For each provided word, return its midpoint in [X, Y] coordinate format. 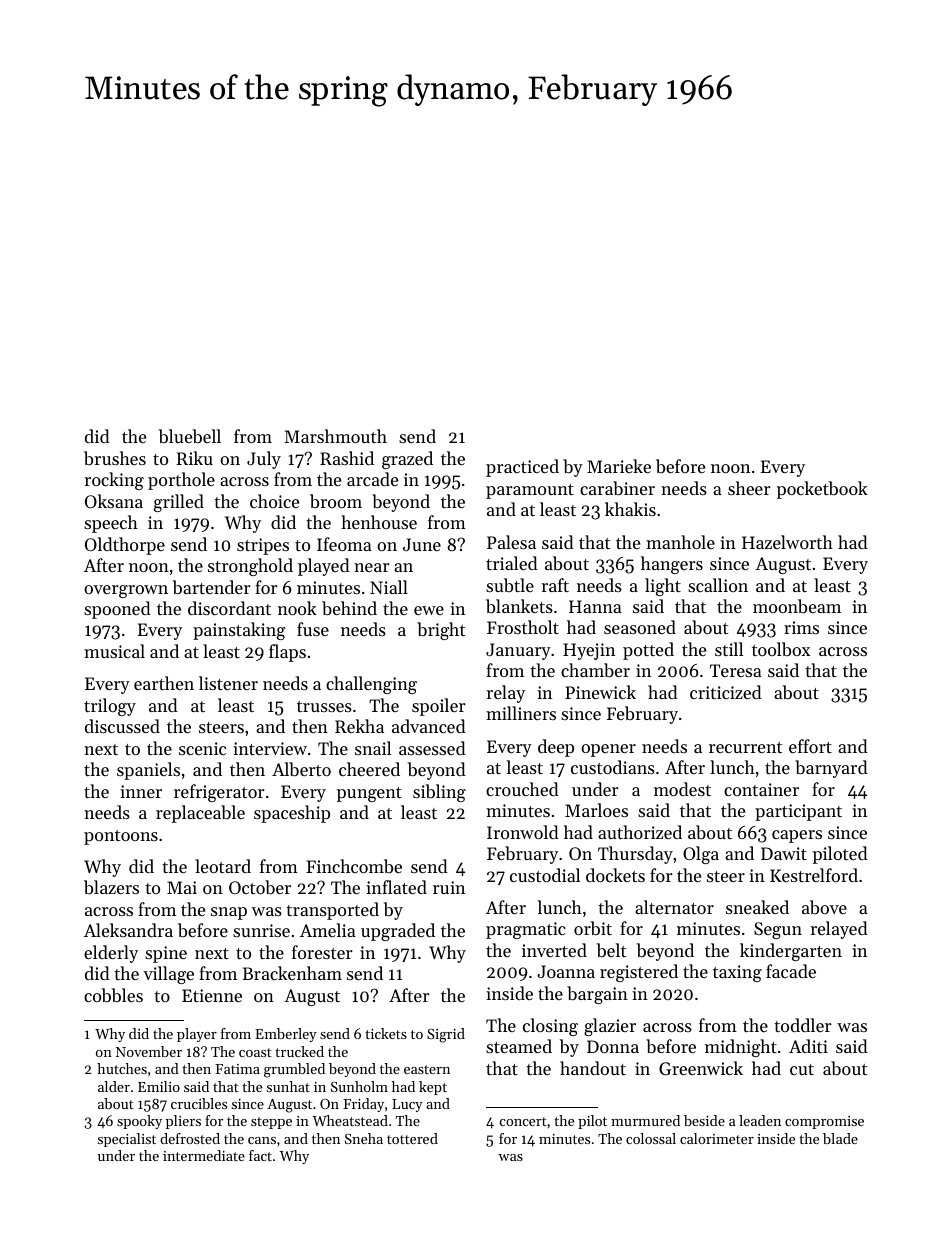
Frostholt [523, 627]
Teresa [736, 670]
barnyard [831, 769]
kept [433, 1088]
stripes [263, 546]
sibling [439, 793]
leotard [223, 866]
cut [802, 1069]
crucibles [199, 1103]
